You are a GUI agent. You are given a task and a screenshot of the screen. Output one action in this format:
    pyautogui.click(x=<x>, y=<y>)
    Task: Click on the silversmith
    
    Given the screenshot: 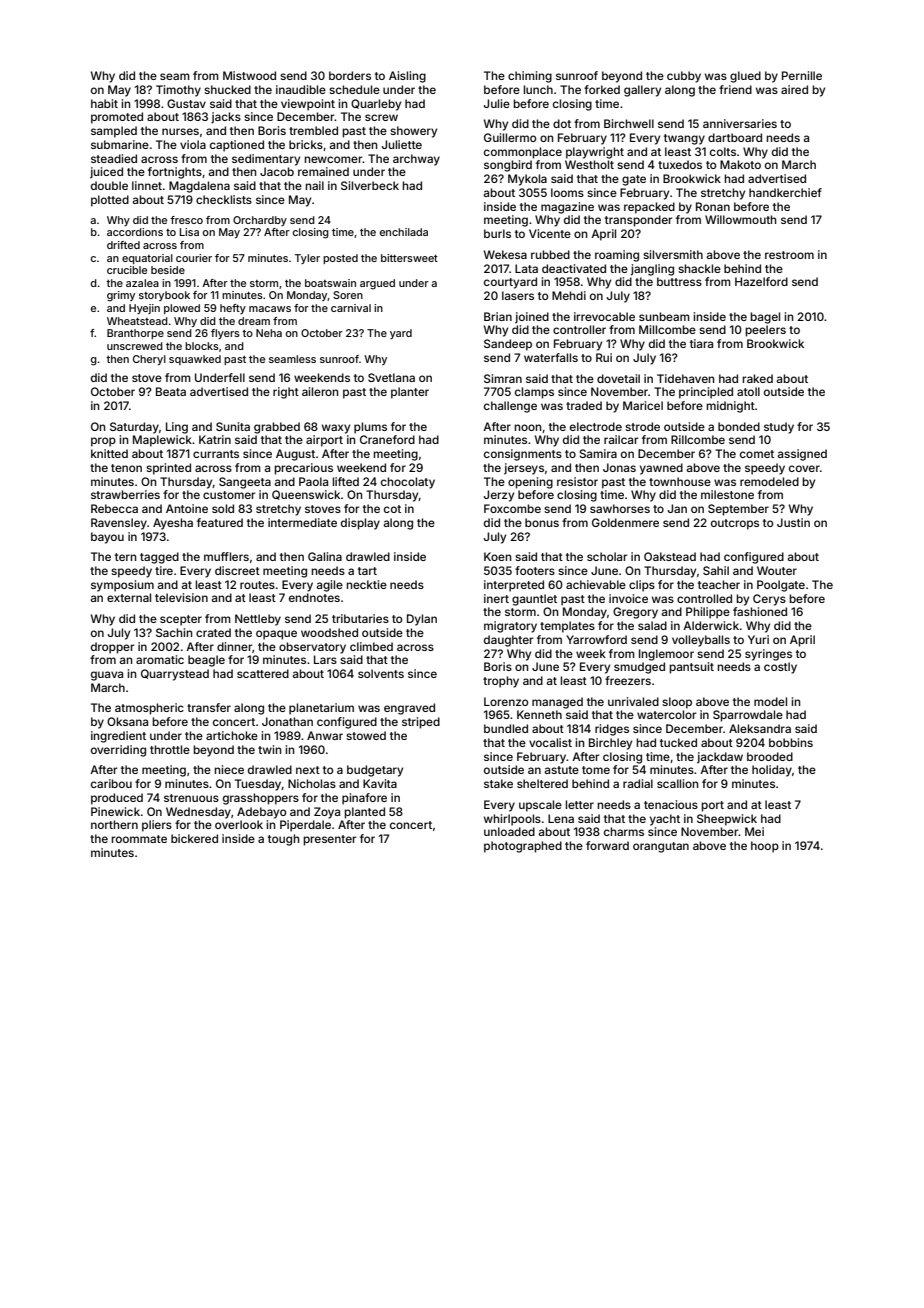 What is the action you would take?
    pyautogui.click(x=673, y=254)
